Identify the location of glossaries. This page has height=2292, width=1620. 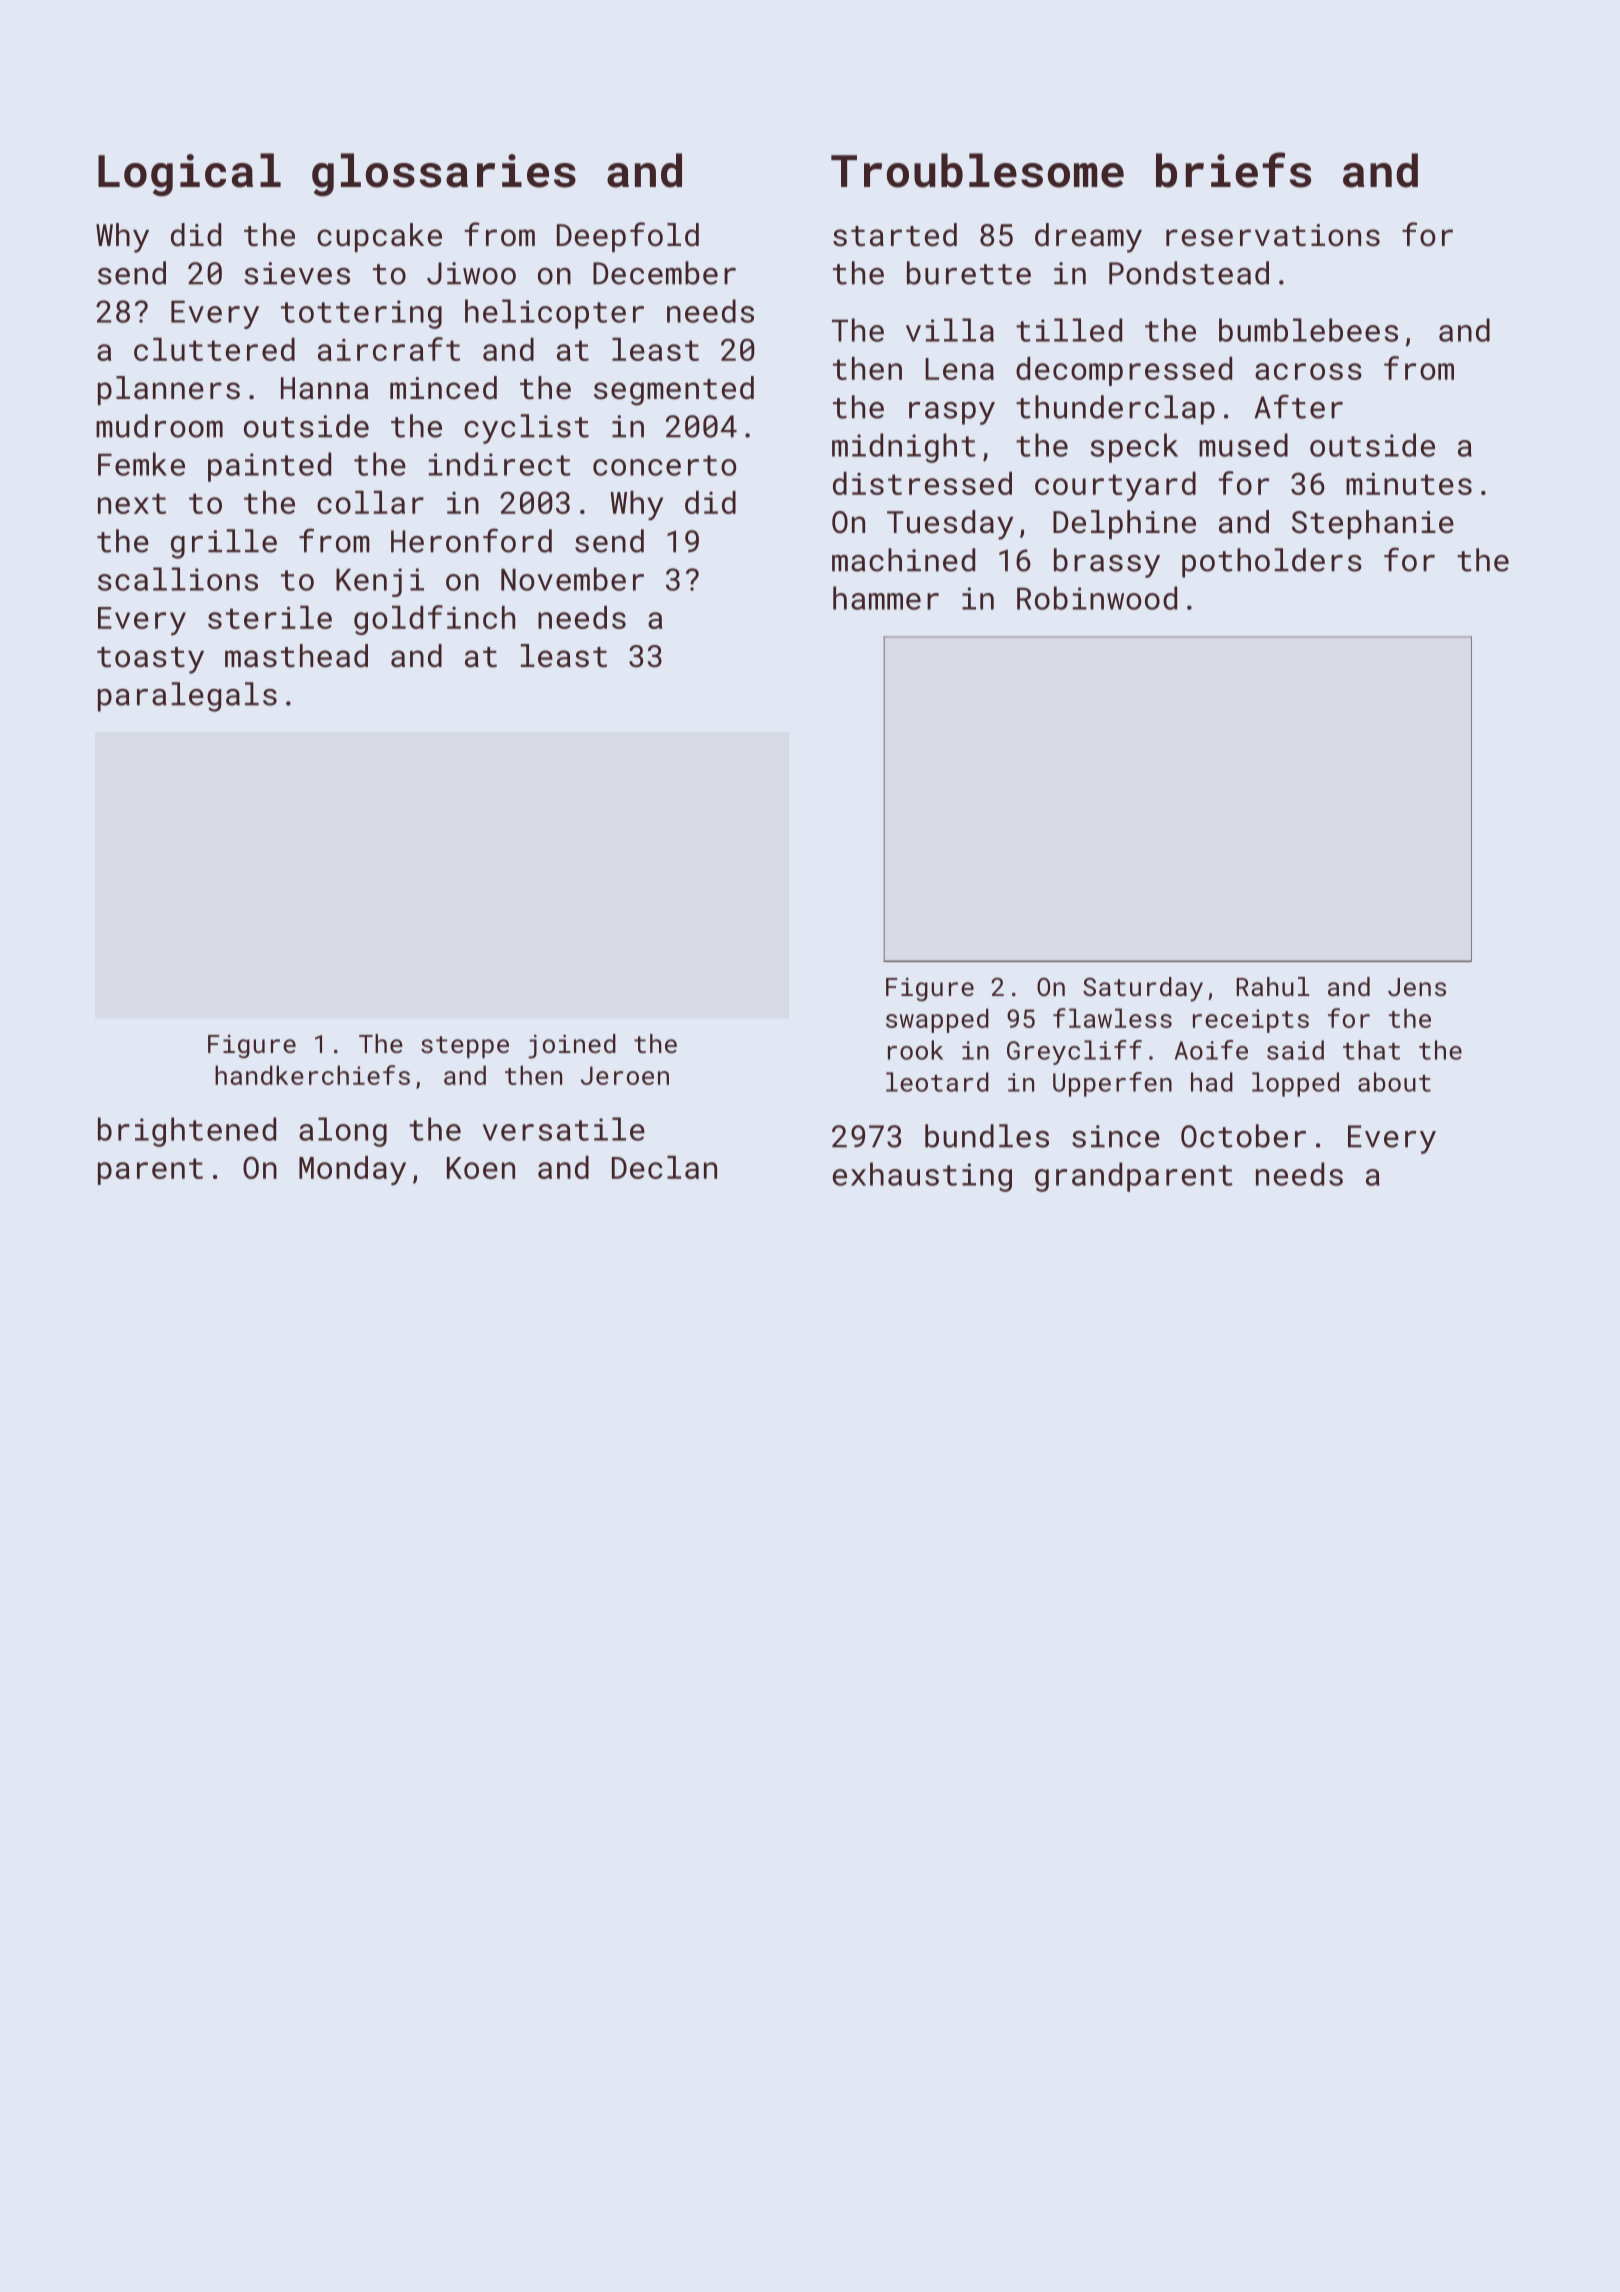
(444, 175).
